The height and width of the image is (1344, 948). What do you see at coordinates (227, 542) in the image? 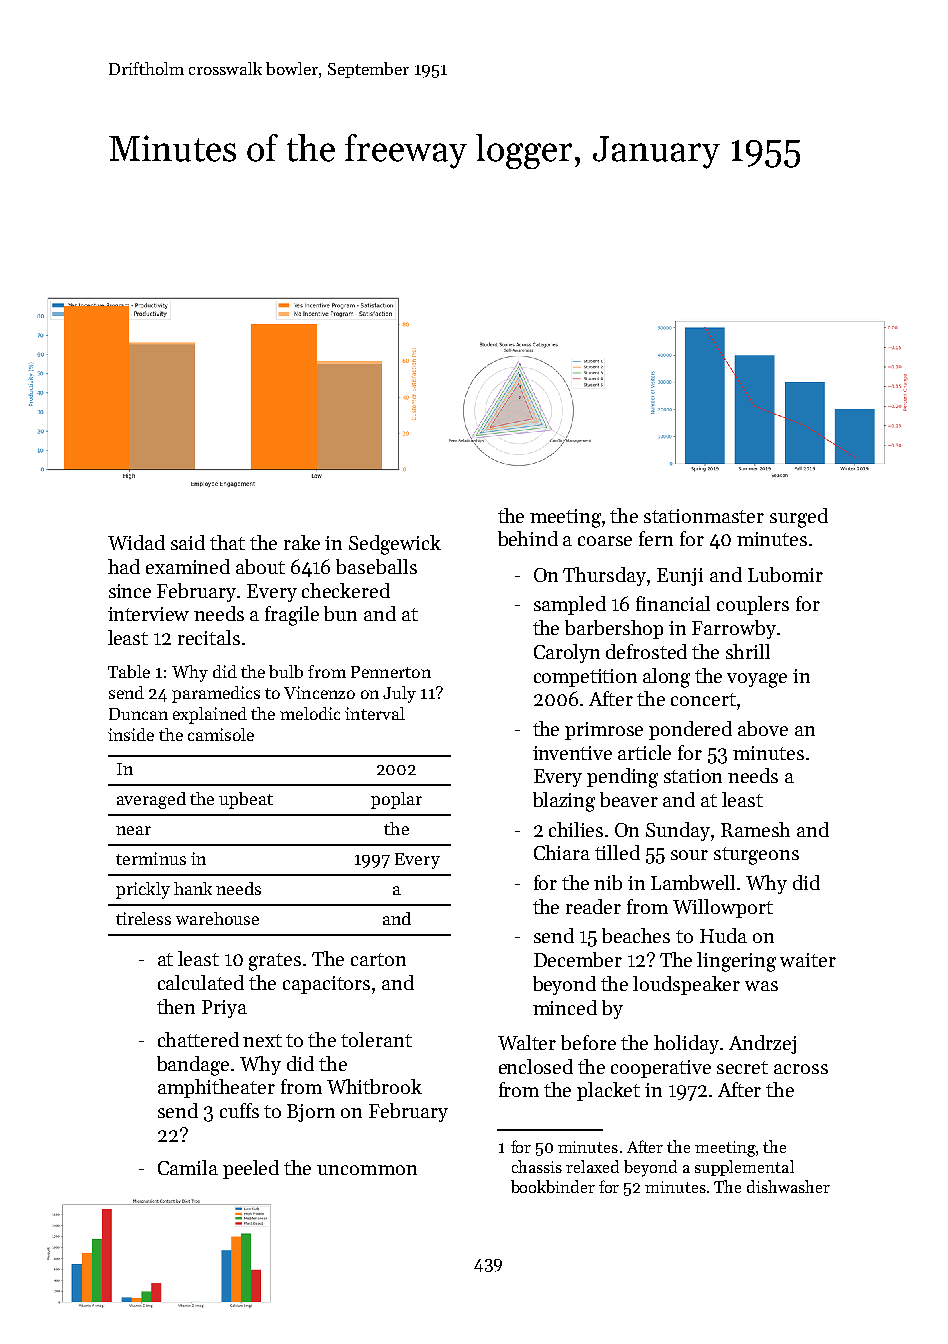
I see `that` at bounding box center [227, 542].
